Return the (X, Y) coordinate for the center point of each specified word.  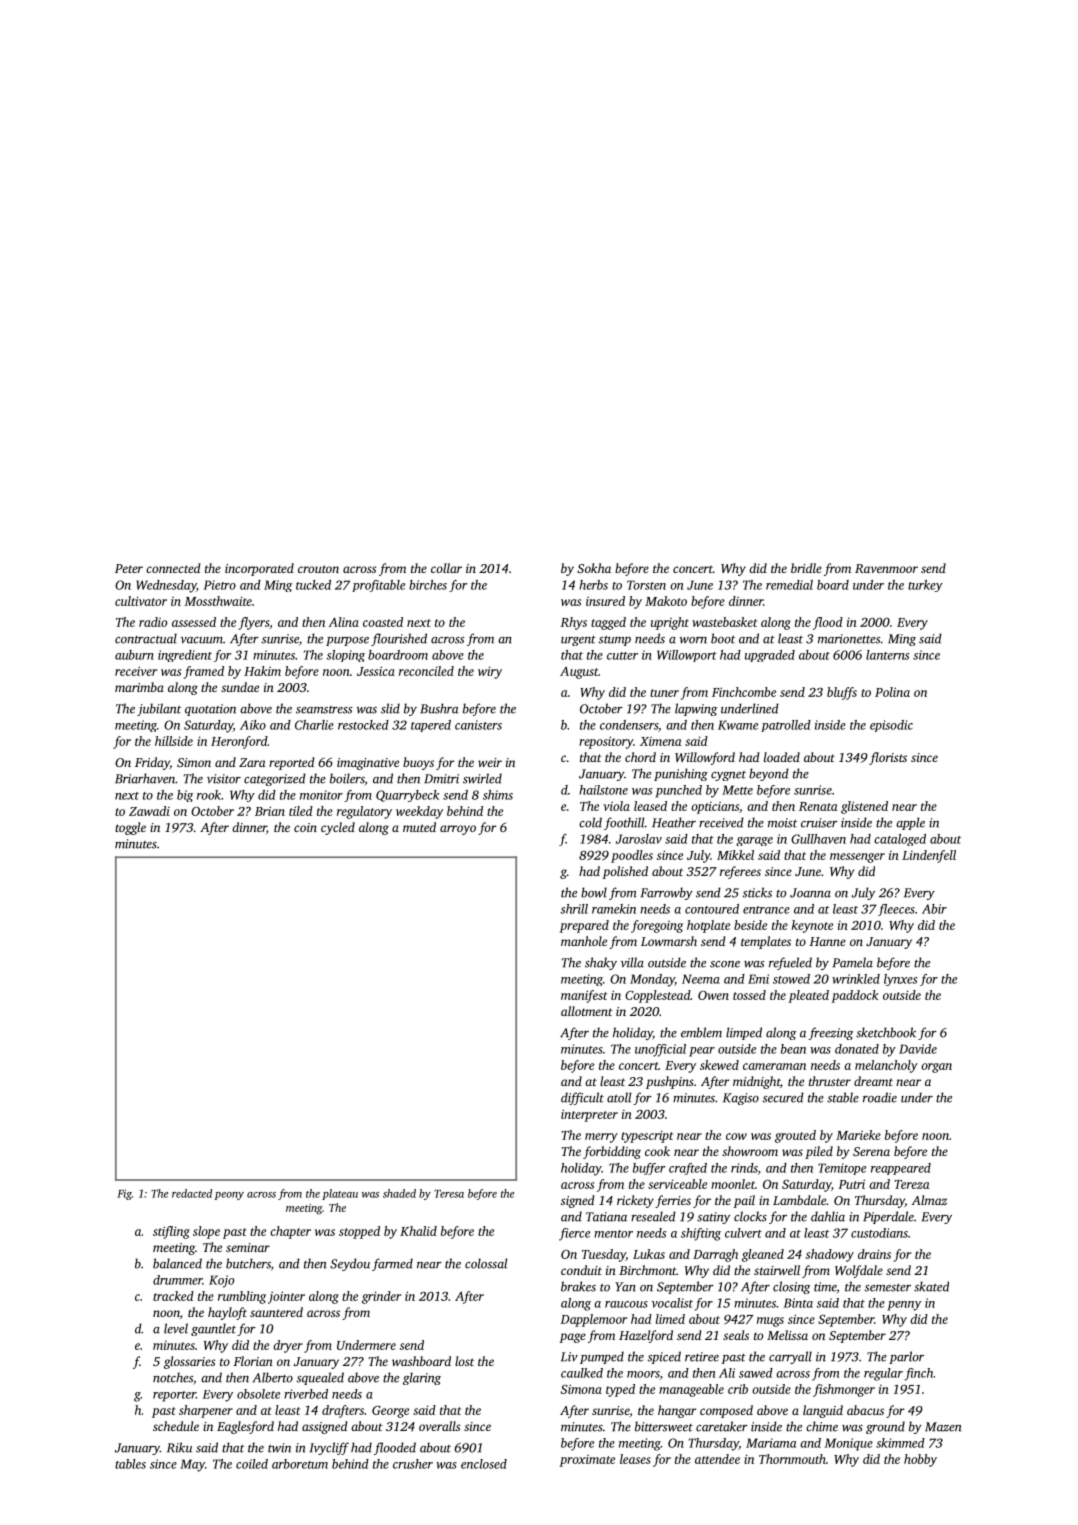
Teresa (449, 1194)
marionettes (849, 639)
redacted (192, 1193)
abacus (865, 1410)
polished (625, 872)
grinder (381, 1297)
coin (305, 827)
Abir (934, 909)
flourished (399, 639)
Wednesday (166, 586)
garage (754, 841)
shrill (574, 909)
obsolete (258, 1394)
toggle (130, 828)
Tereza (912, 1184)
